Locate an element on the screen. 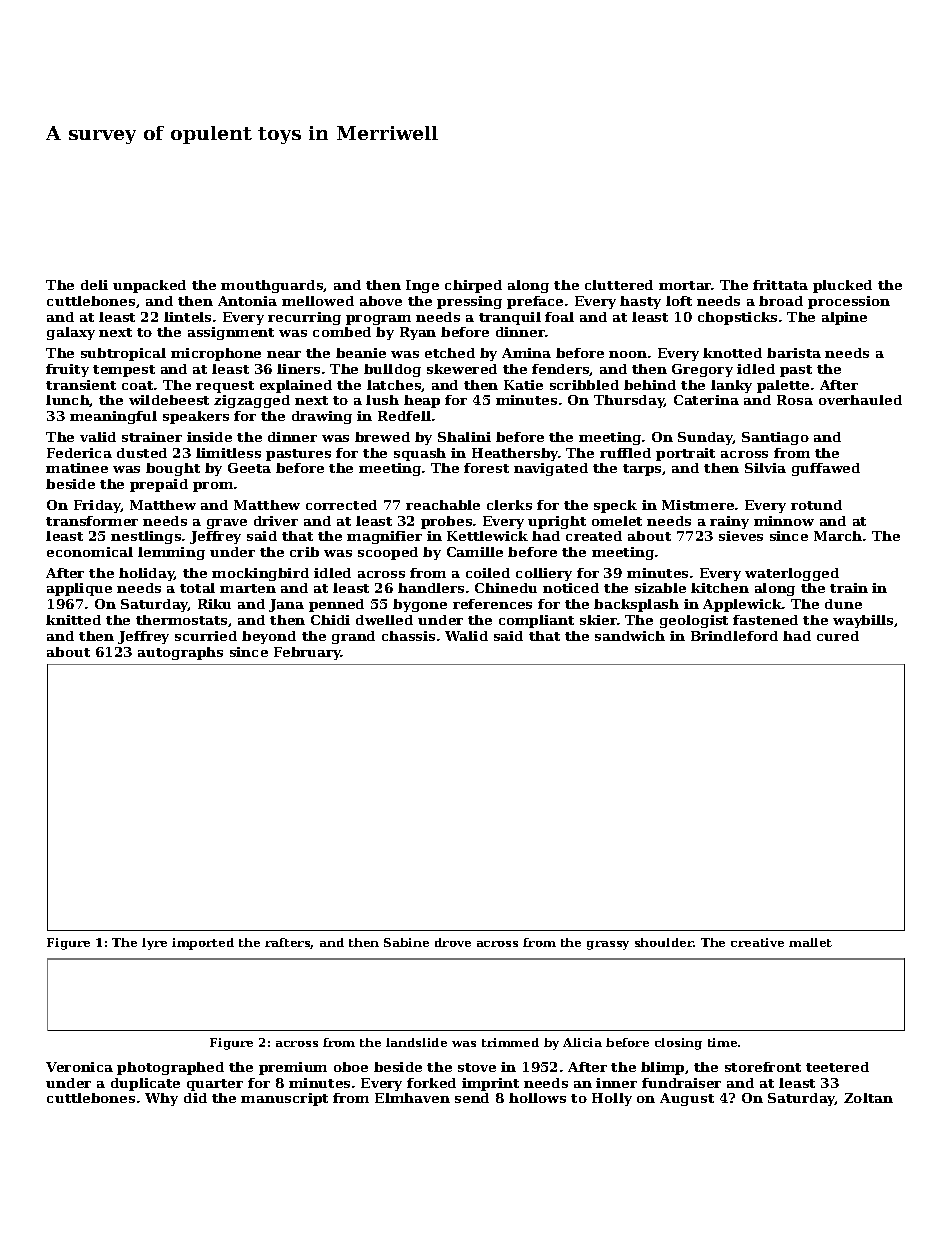  tarps is located at coordinates (642, 470).
